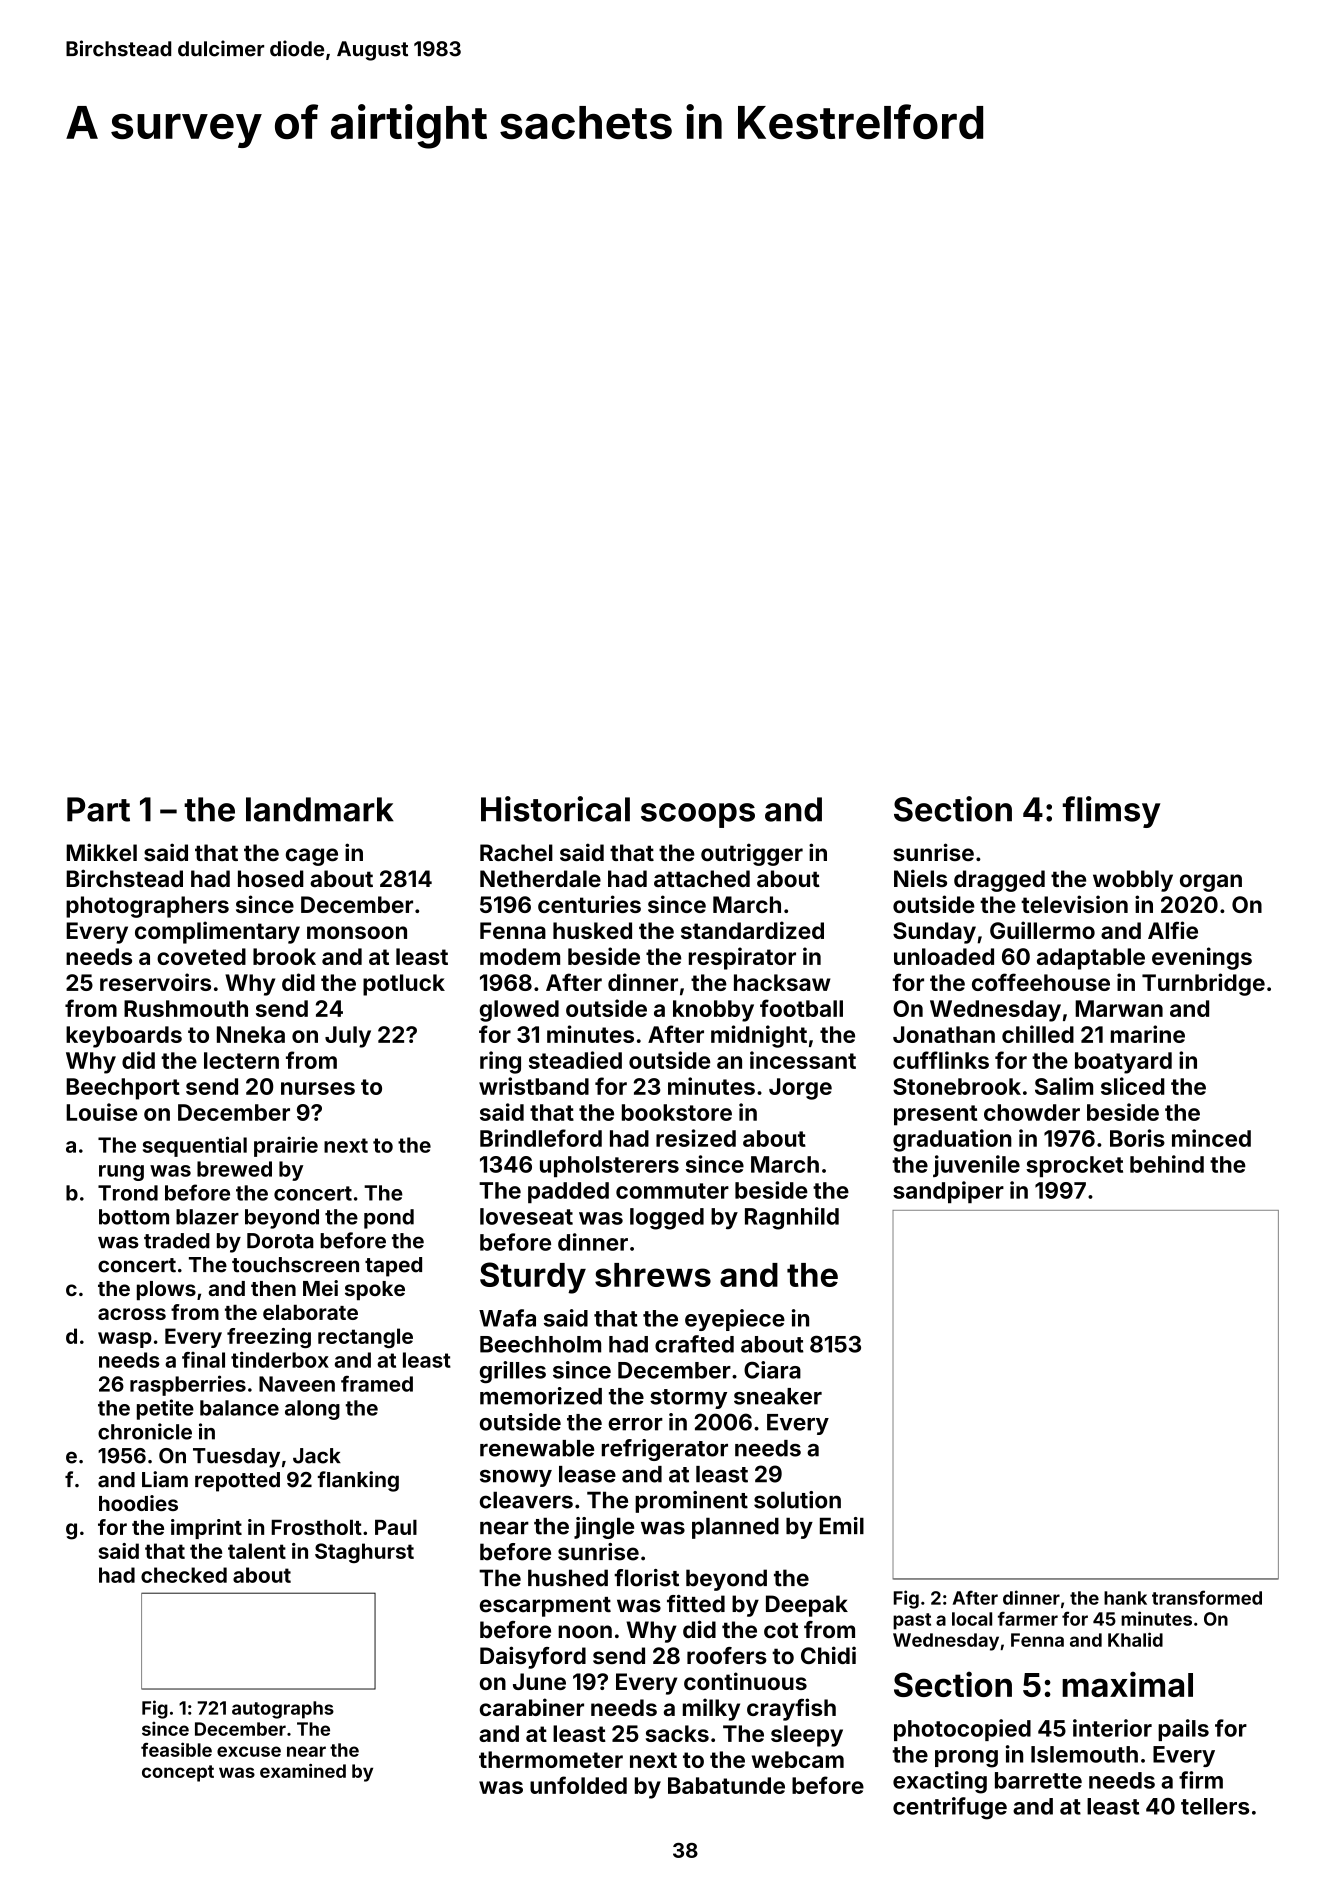 Image resolution: width=1344 pixels, height=1901 pixels. Describe the element at coordinates (526, 1216) in the screenshot. I see `loveseat` at that location.
